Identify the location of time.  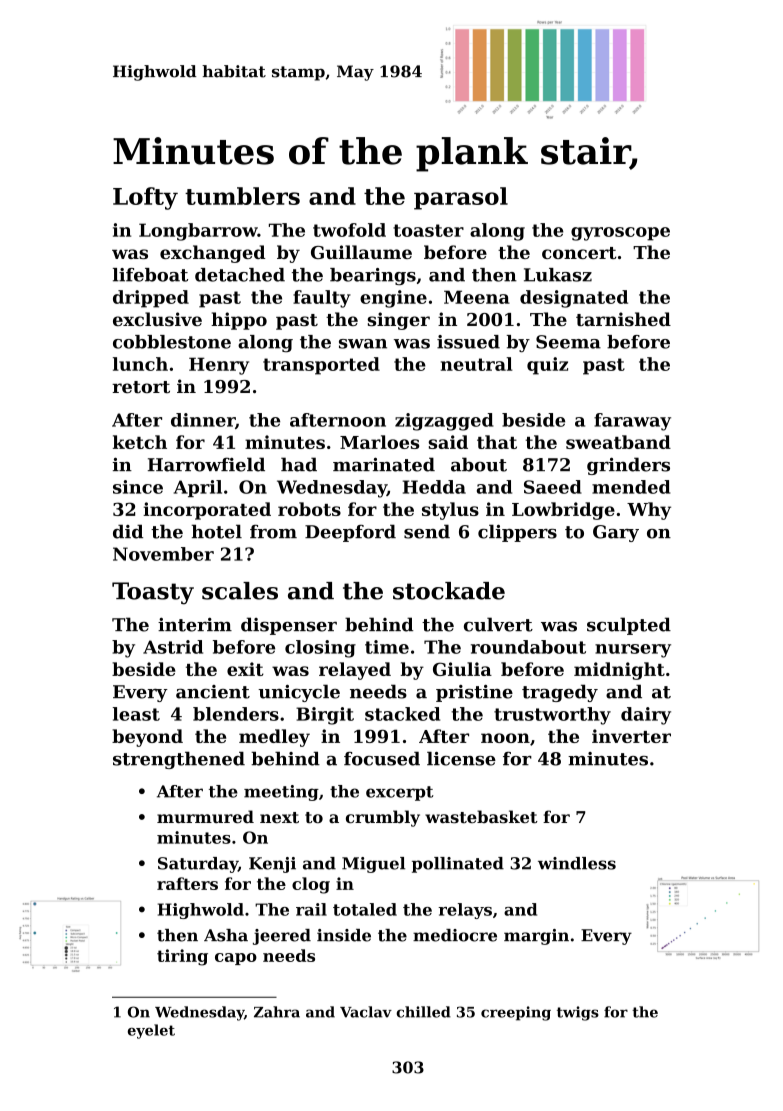
(387, 647).
